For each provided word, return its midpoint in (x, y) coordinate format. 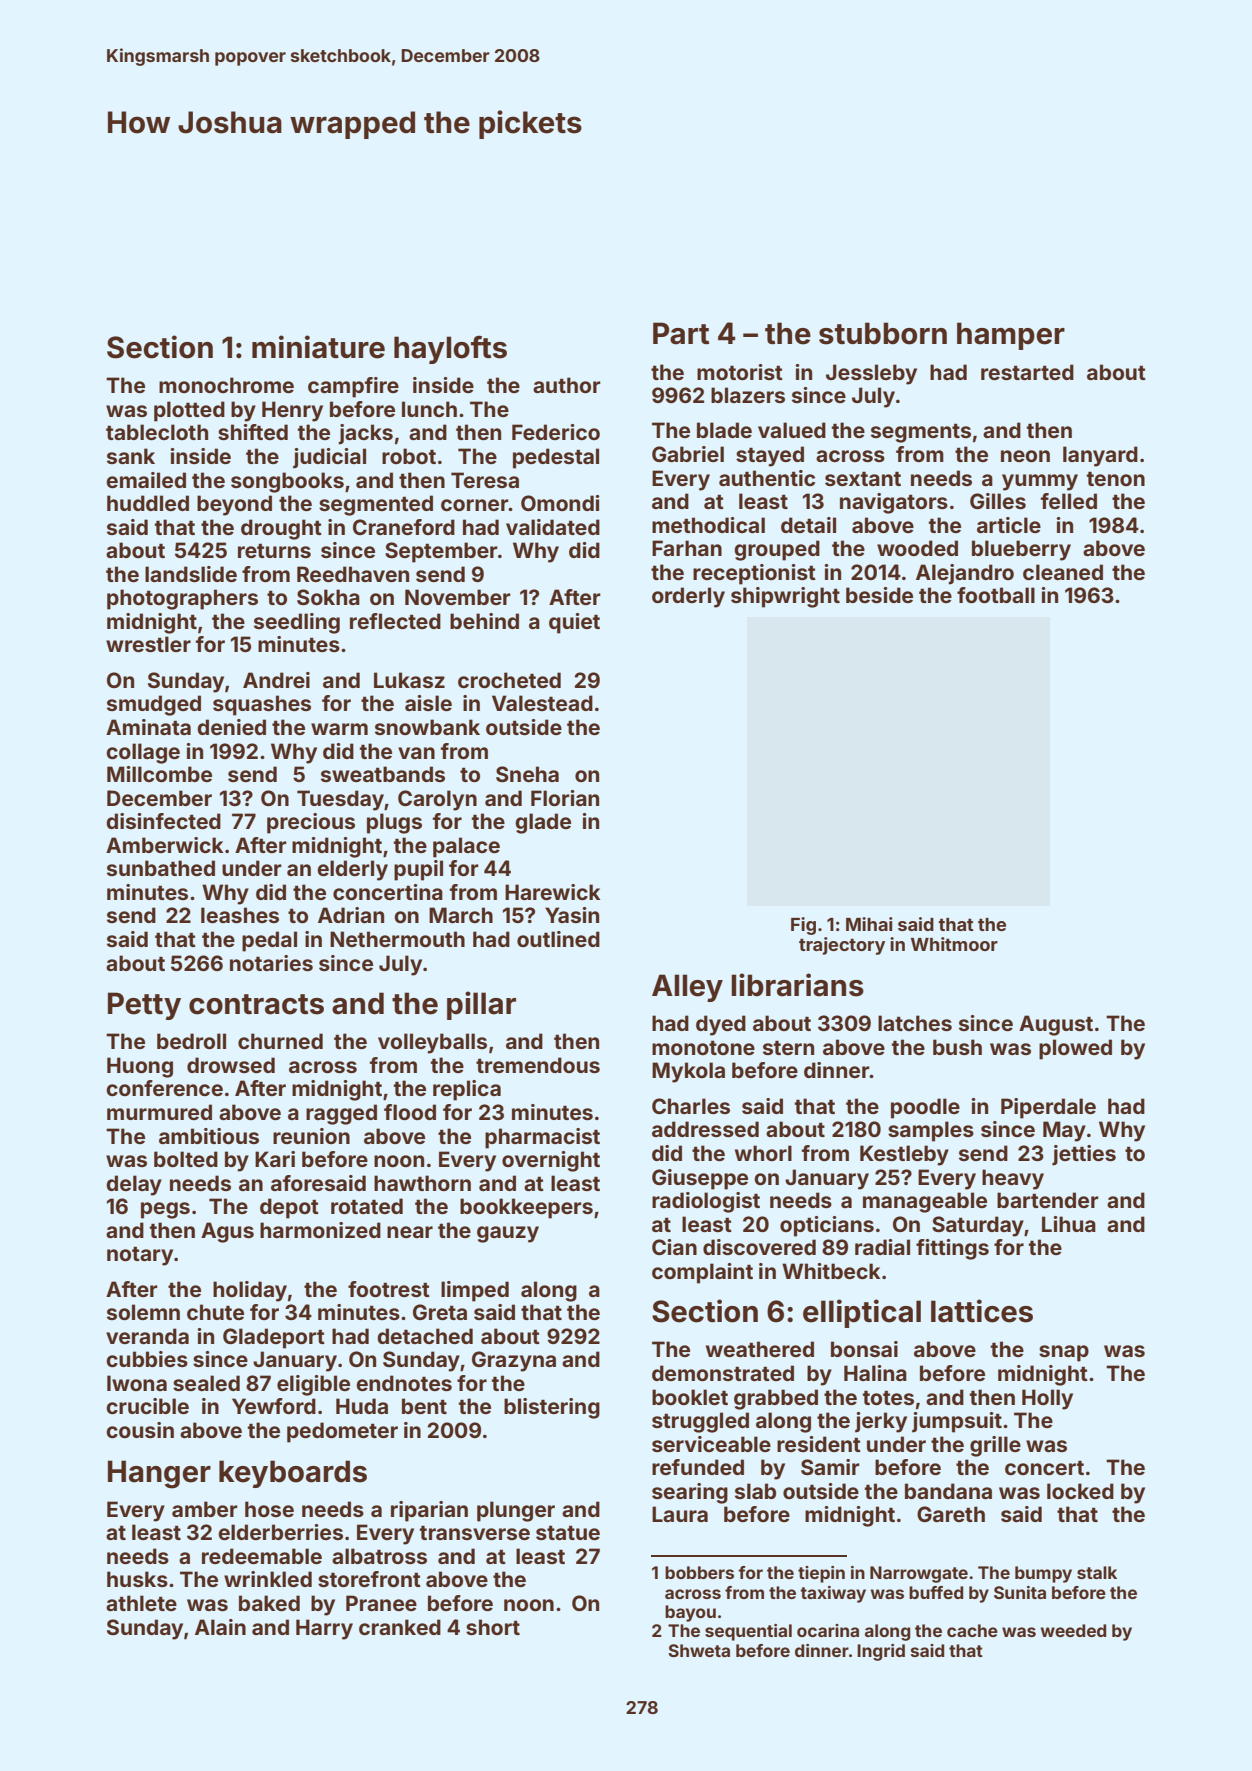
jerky (881, 1422)
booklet (690, 1397)
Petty (144, 1006)
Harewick (552, 892)
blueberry (1021, 550)
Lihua (1069, 1224)
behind (484, 621)
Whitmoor (954, 944)
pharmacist (542, 1138)
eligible (313, 1385)
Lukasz (409, 680)
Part (681, 333)
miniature (318, 347)
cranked (400, 1627)
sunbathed (161, 868)
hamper (1011, 336)
